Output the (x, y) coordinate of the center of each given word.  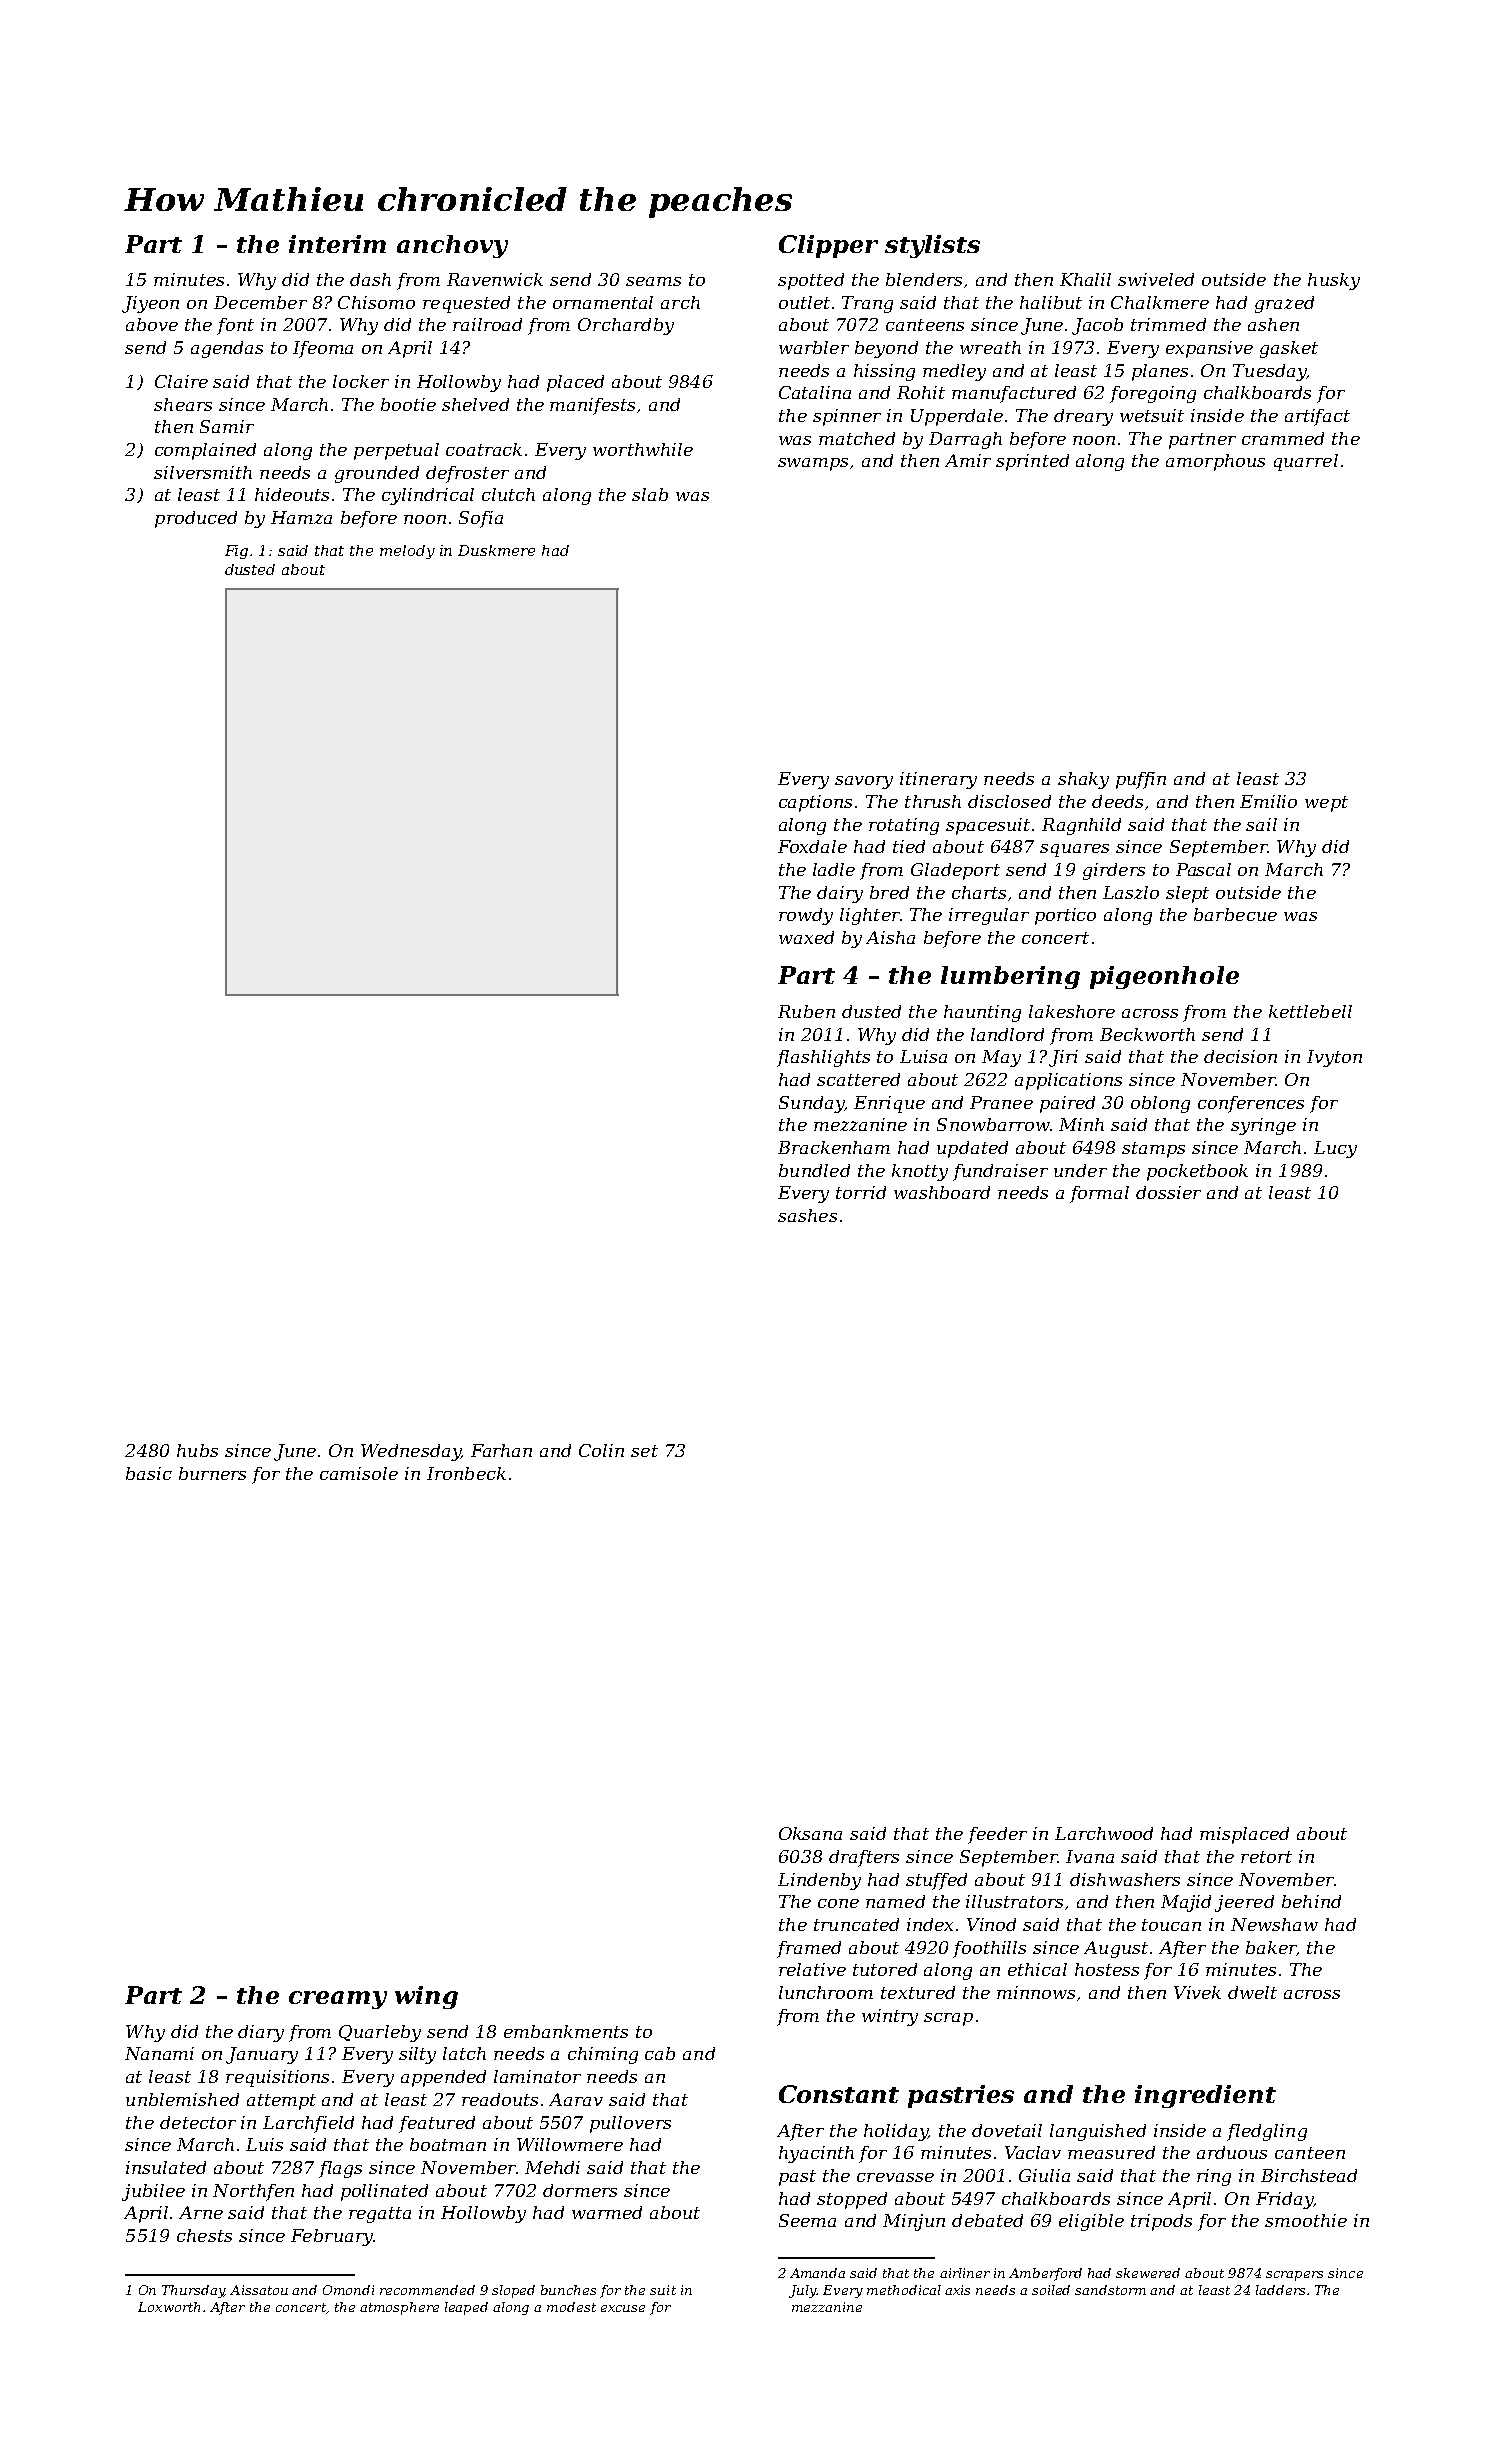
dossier (1168, 1192)
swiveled (1156, 279)
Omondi (348, 2290)
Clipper (828, 246)
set (644, 1451)
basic (149, 1473)
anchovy (452, 246)
